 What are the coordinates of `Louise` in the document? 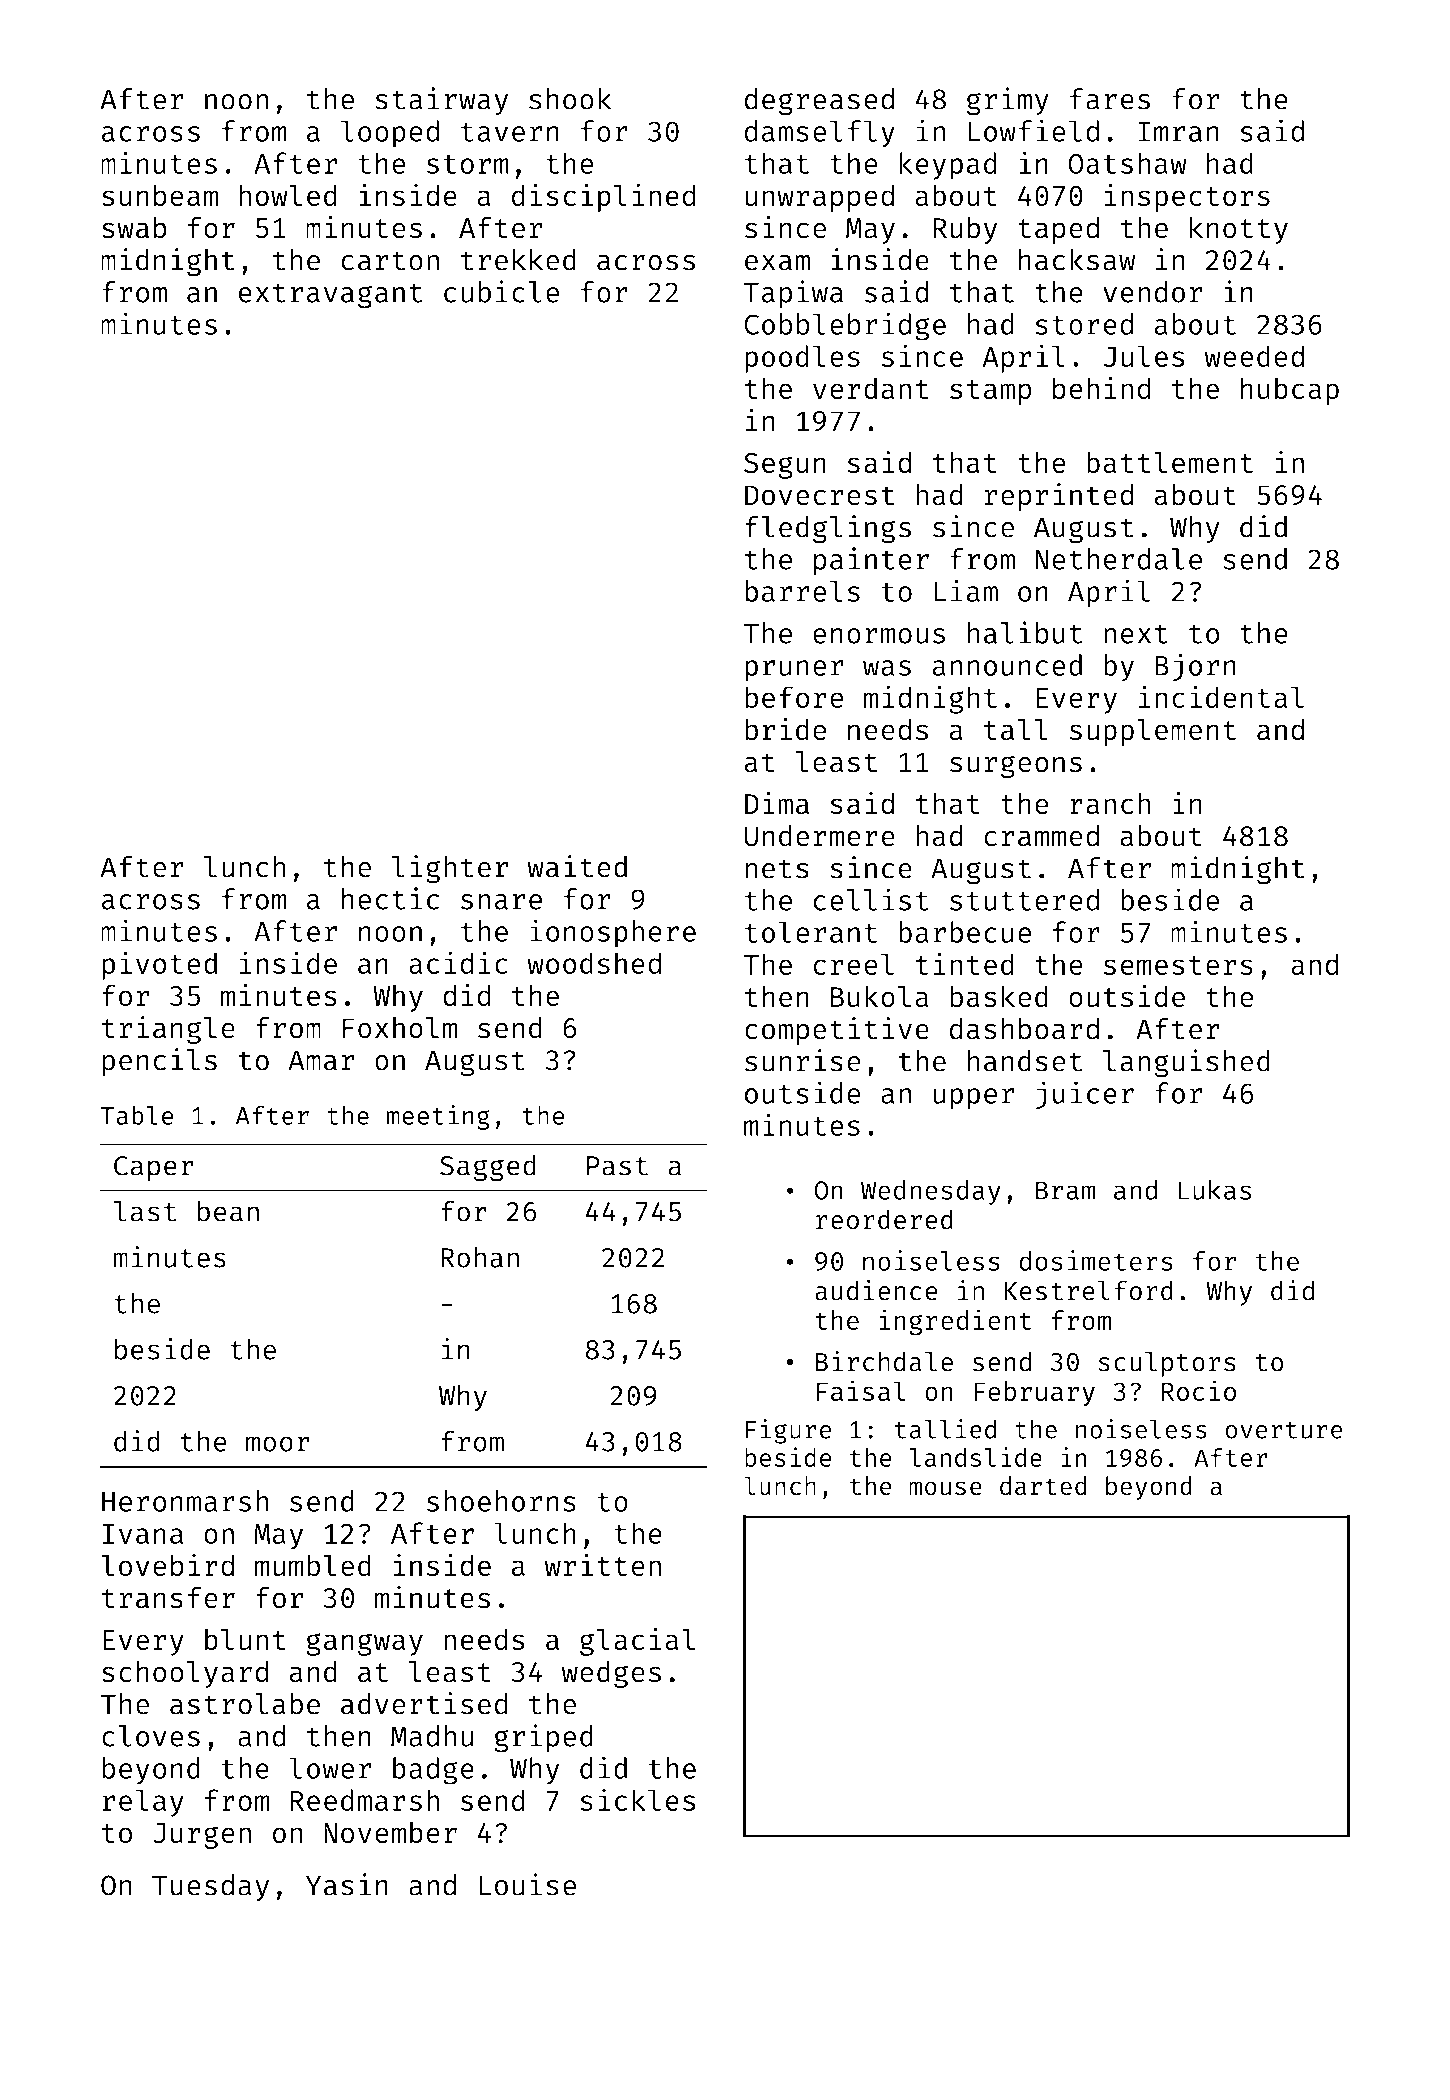 It's located at (527, 1884).
